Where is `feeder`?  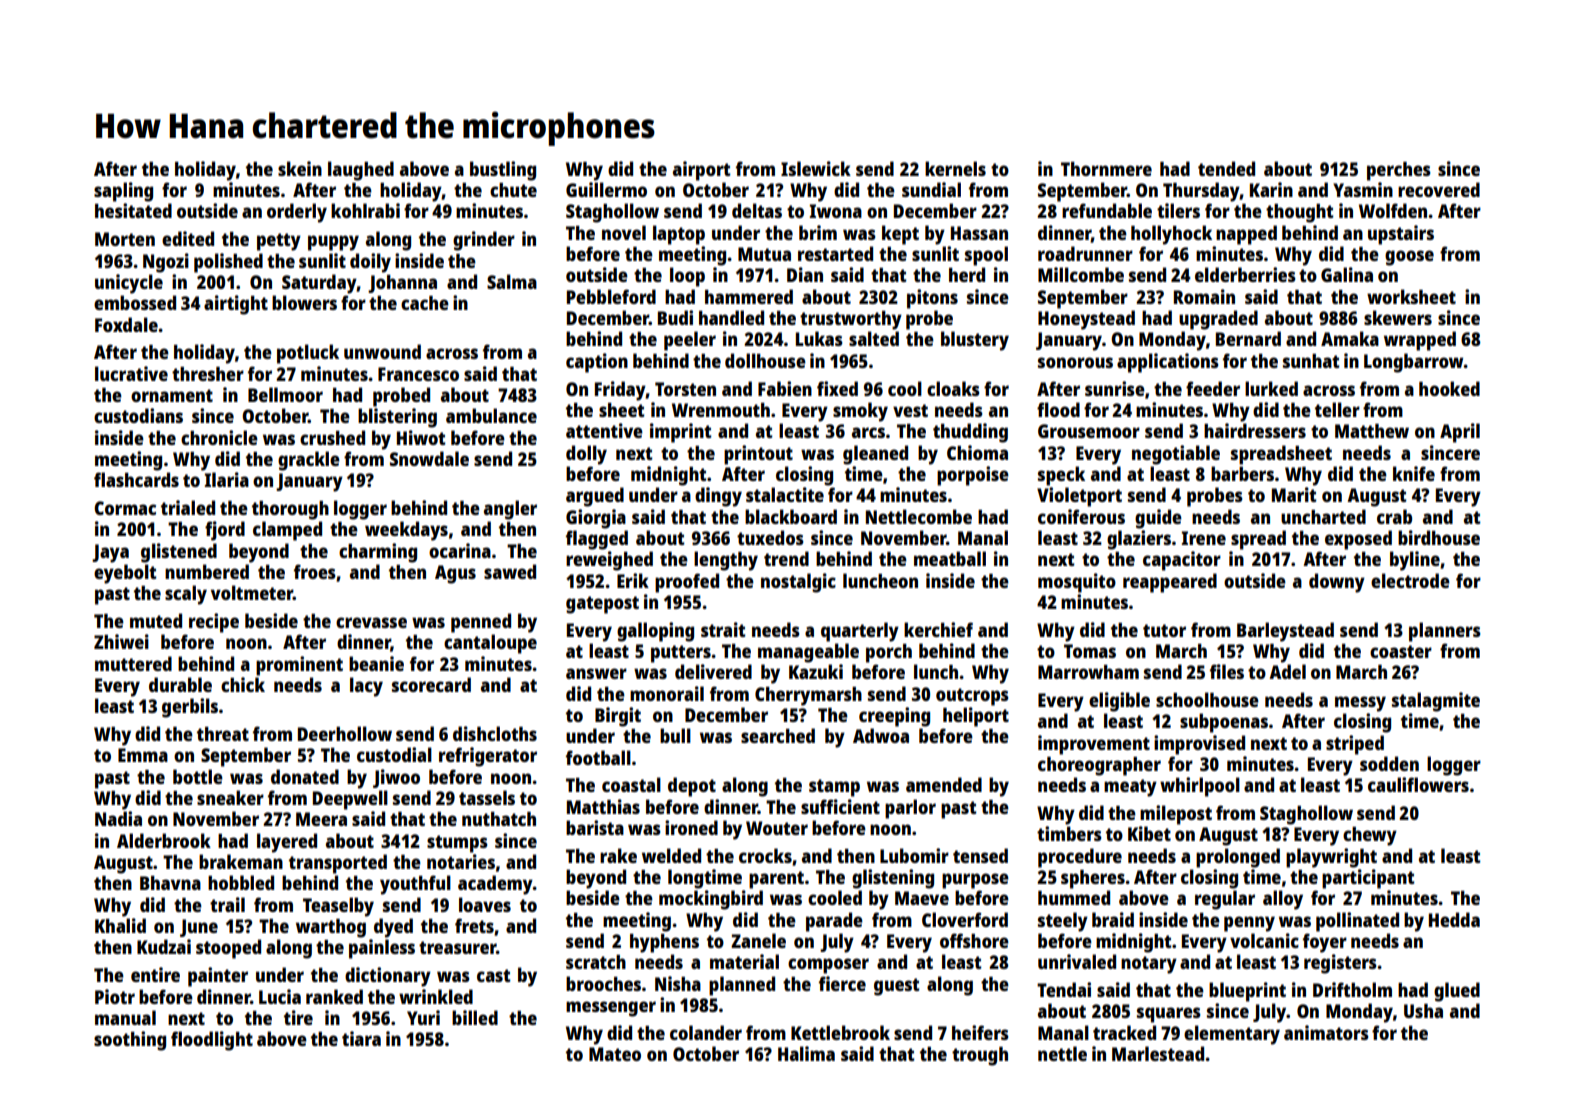
feeder is located at coordinates (1213, 388).
